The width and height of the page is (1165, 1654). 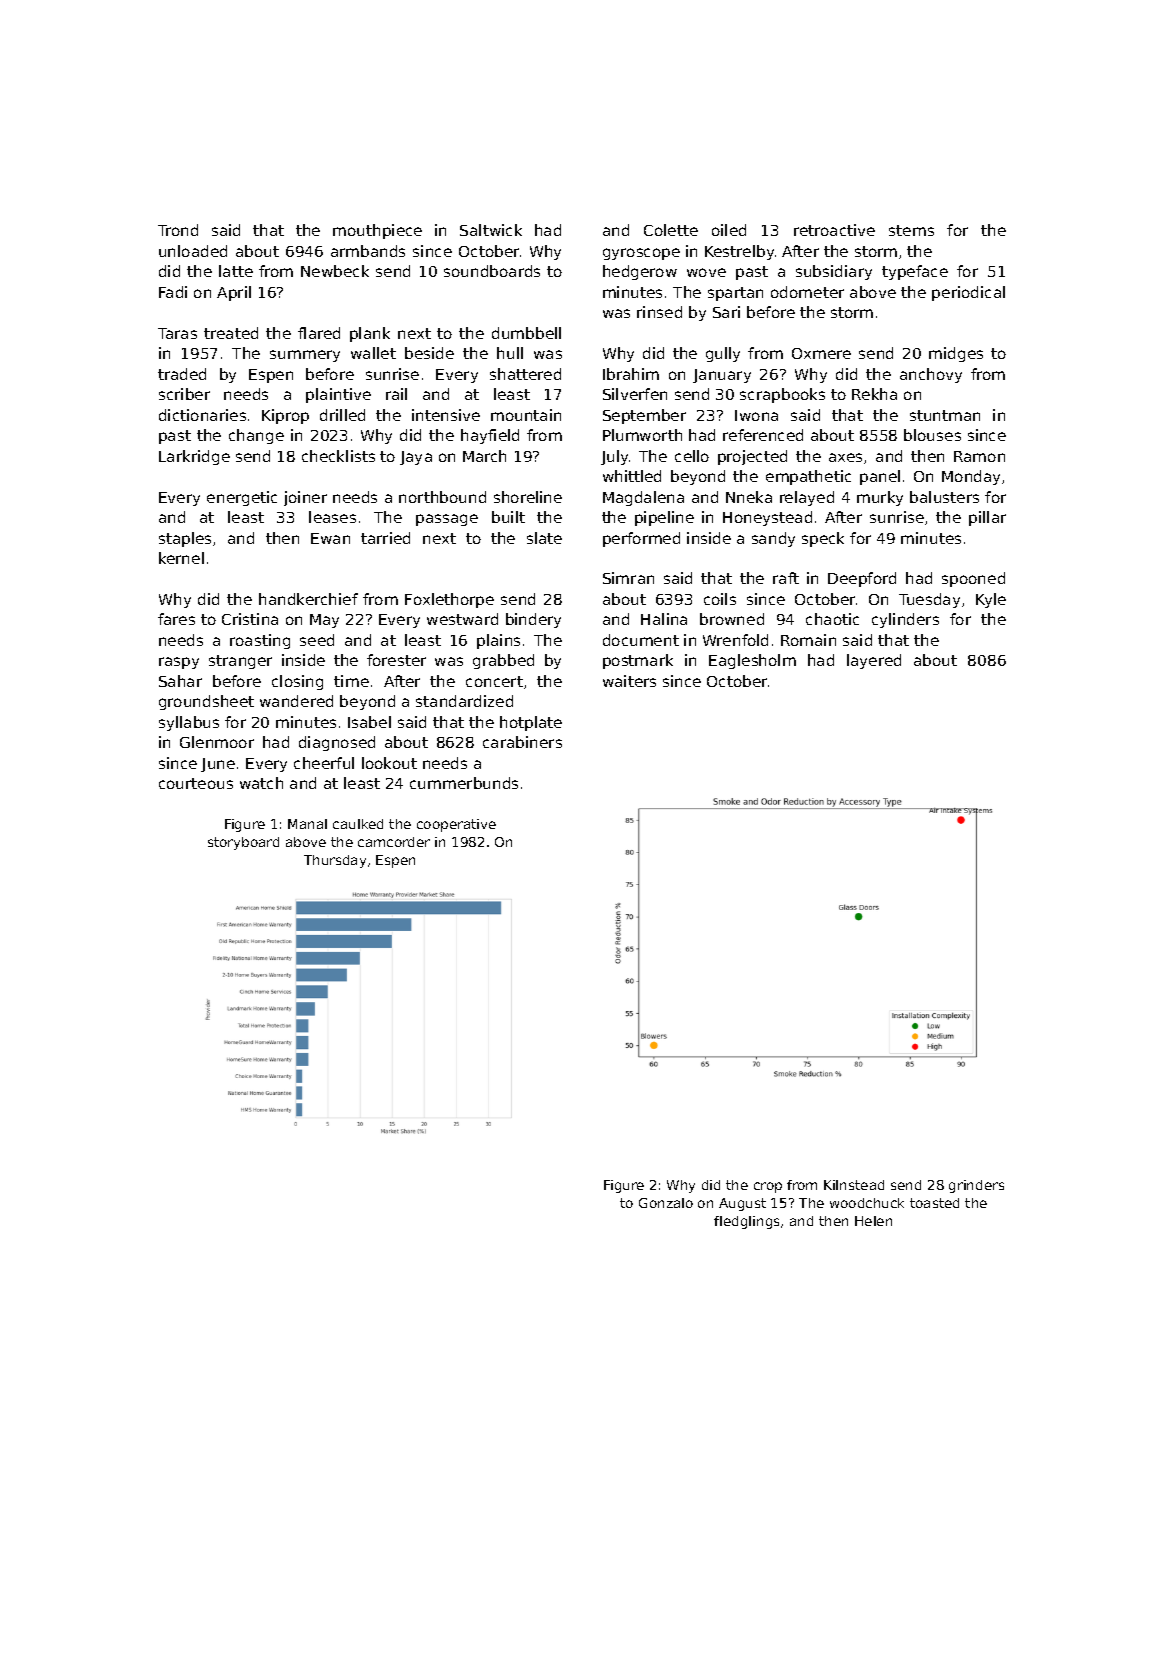 What do you see at coordinates (456, 825) in the page?
I see `cooperative` at bounding box center [456, 825].
